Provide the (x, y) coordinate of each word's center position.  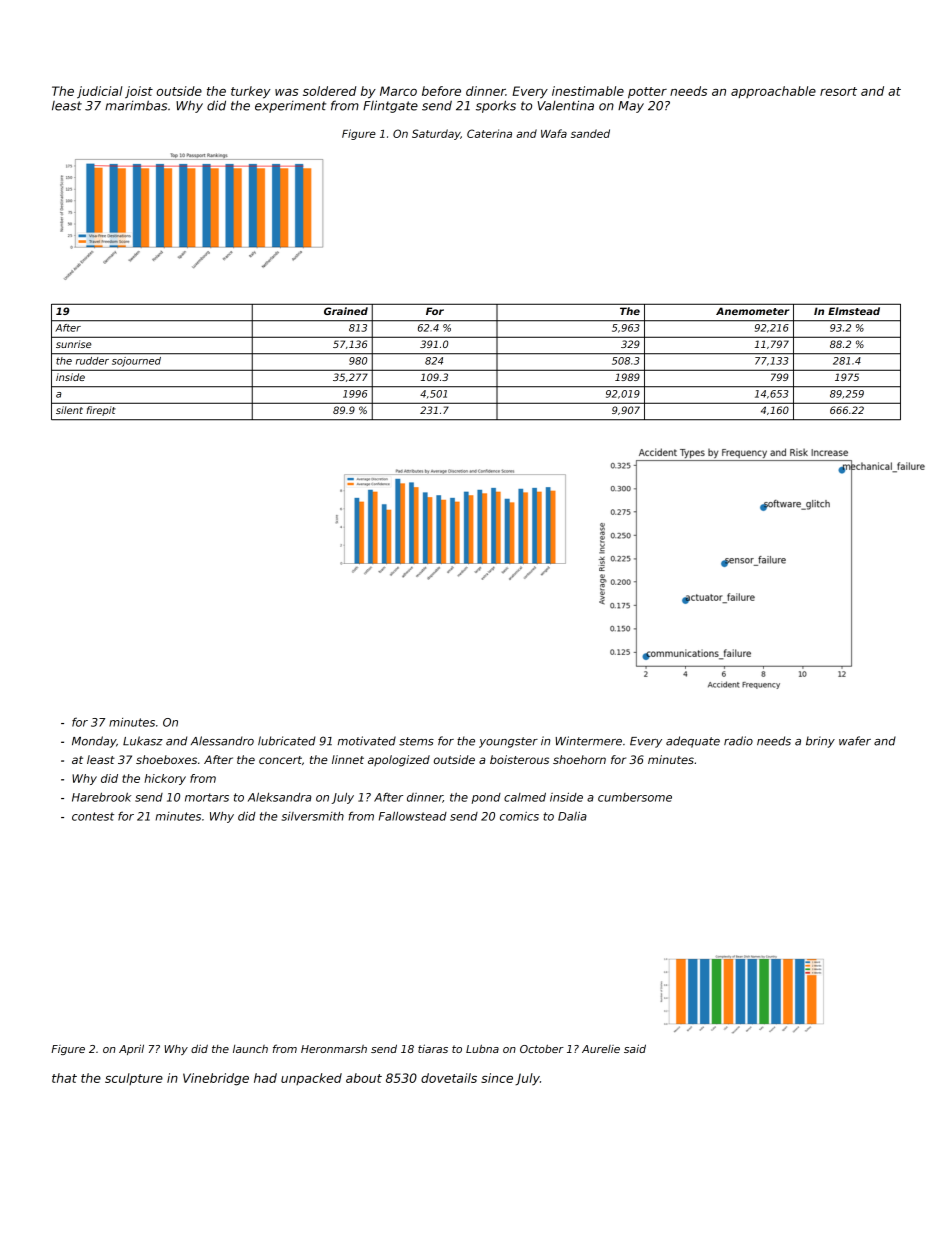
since (497, 1078)
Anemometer (752, 311)
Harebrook (101, 797)
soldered (329, 91)
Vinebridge (216, 1079)
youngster (508, 742)
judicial (100, 92)
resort (838, 91)
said (635, 1048)
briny (820, 742)
